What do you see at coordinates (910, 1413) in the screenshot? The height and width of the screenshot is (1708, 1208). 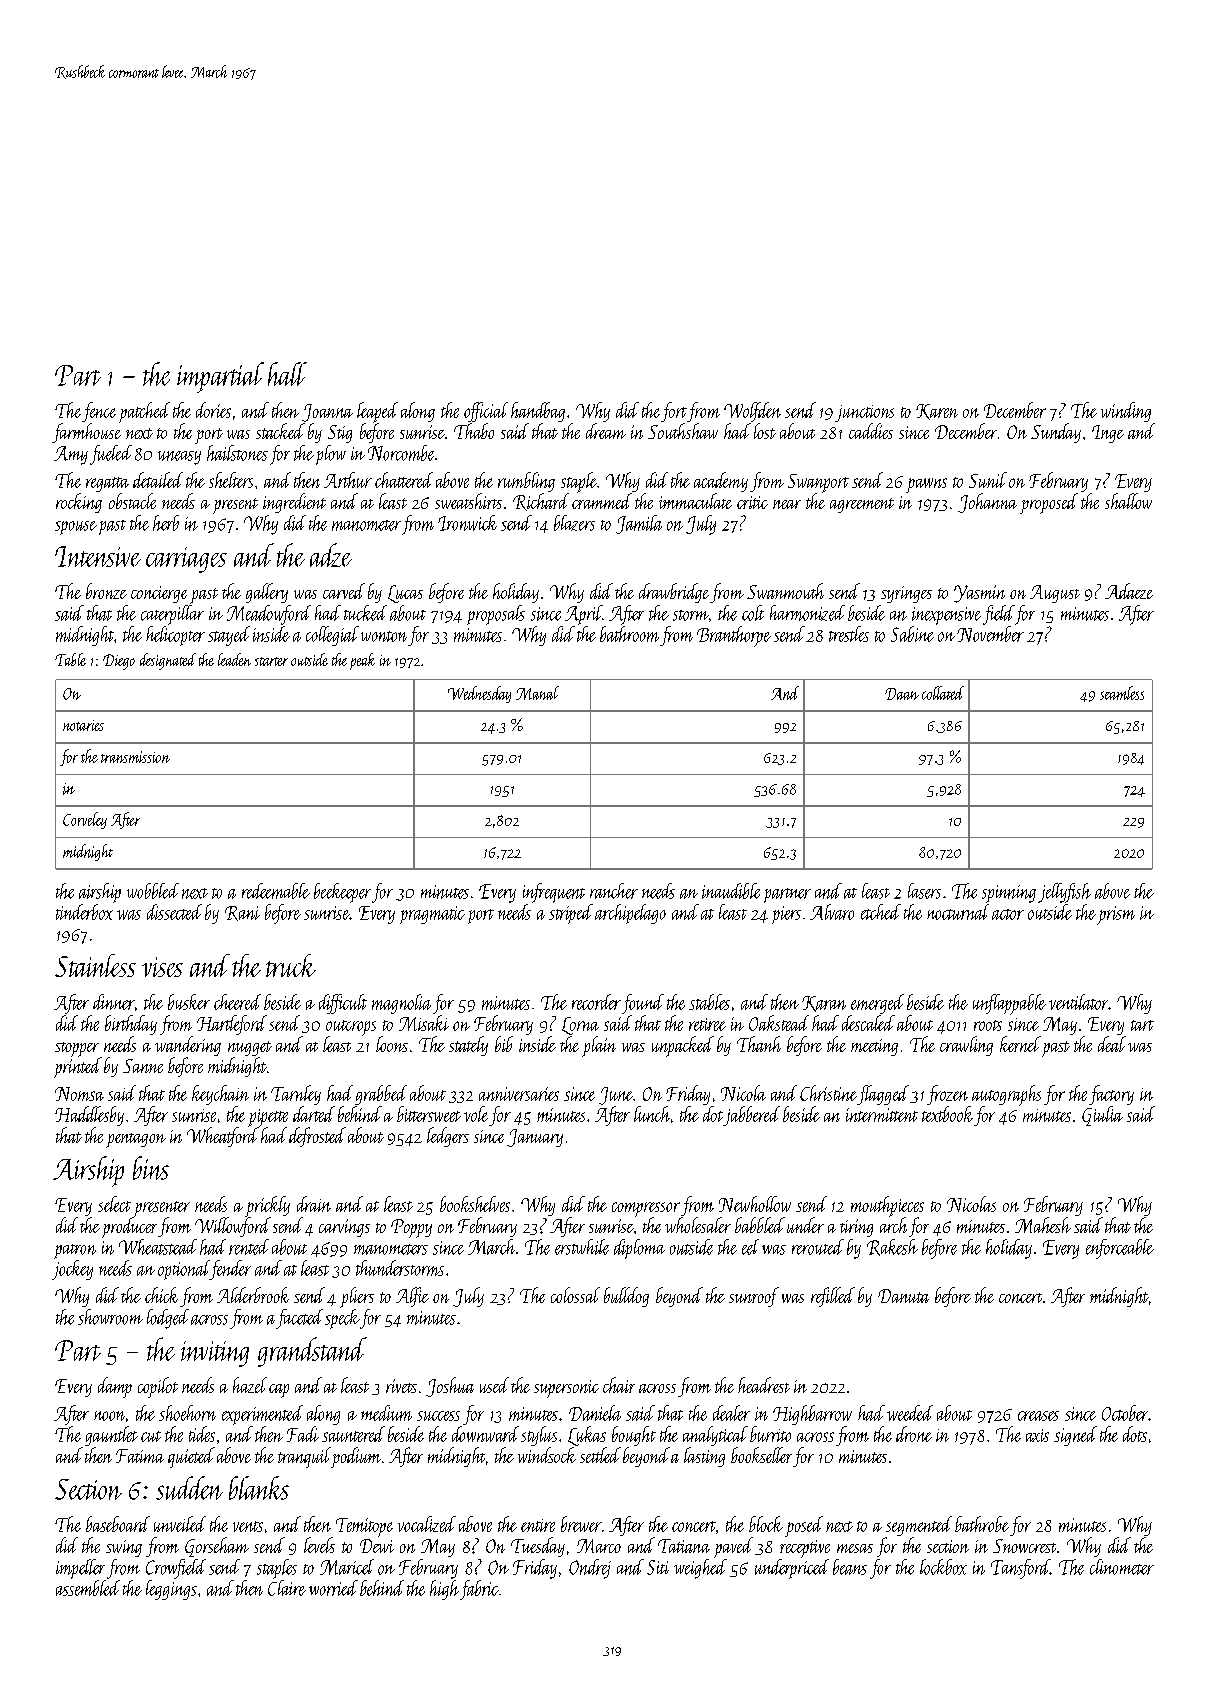 I see `weeded` at bounding box center [910, 1413].
